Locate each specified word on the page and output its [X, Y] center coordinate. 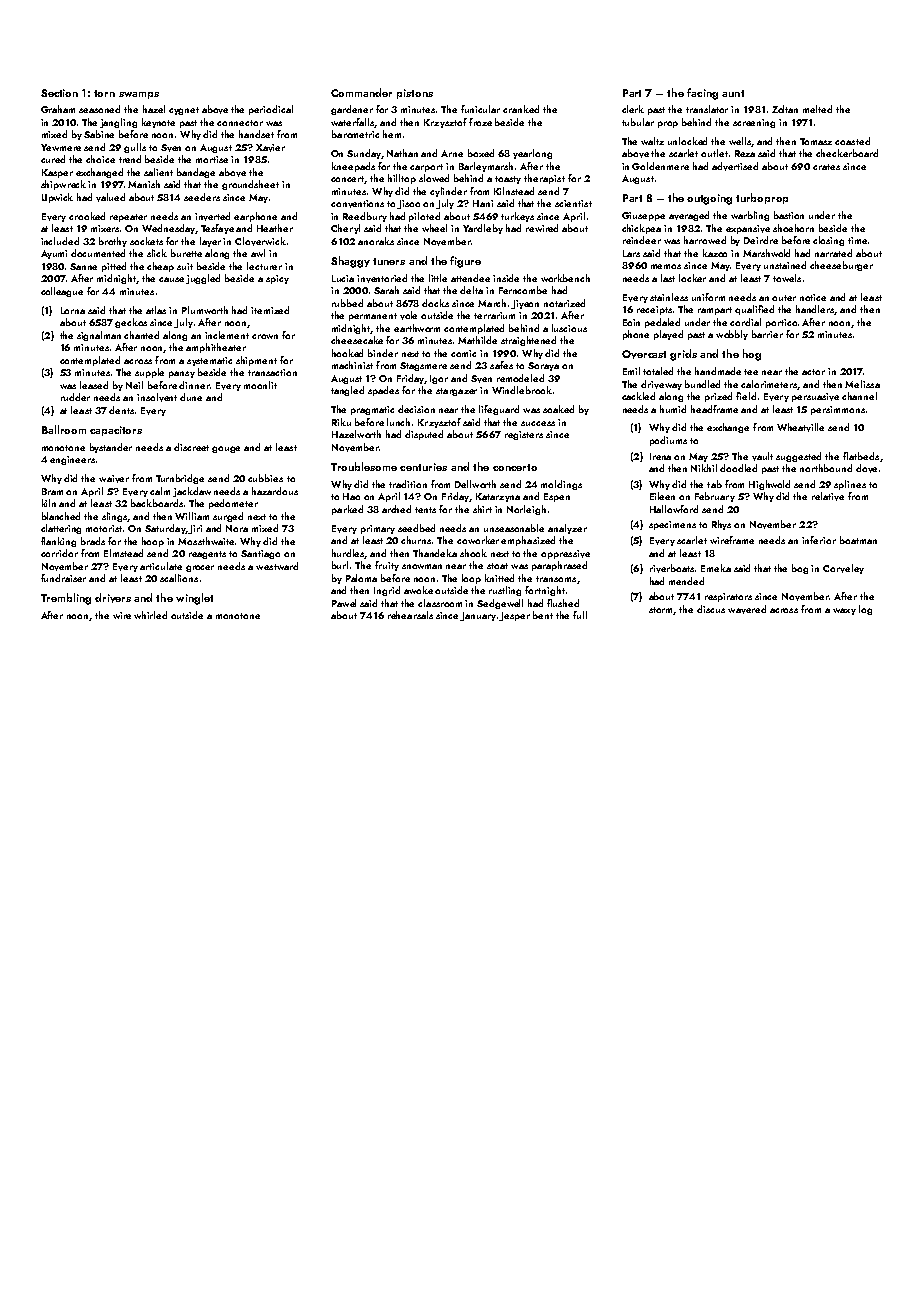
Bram [52, 491]
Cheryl [345, 229]
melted [817, 109]
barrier [767, 334]
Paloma [361, 578]
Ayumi [54, 254]
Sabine [99, 134]
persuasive [815, 397]
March [492, 303]
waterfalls [353, 123]
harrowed [705, 240]
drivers [113, 598]
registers [524, 435]
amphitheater [216, 348]
